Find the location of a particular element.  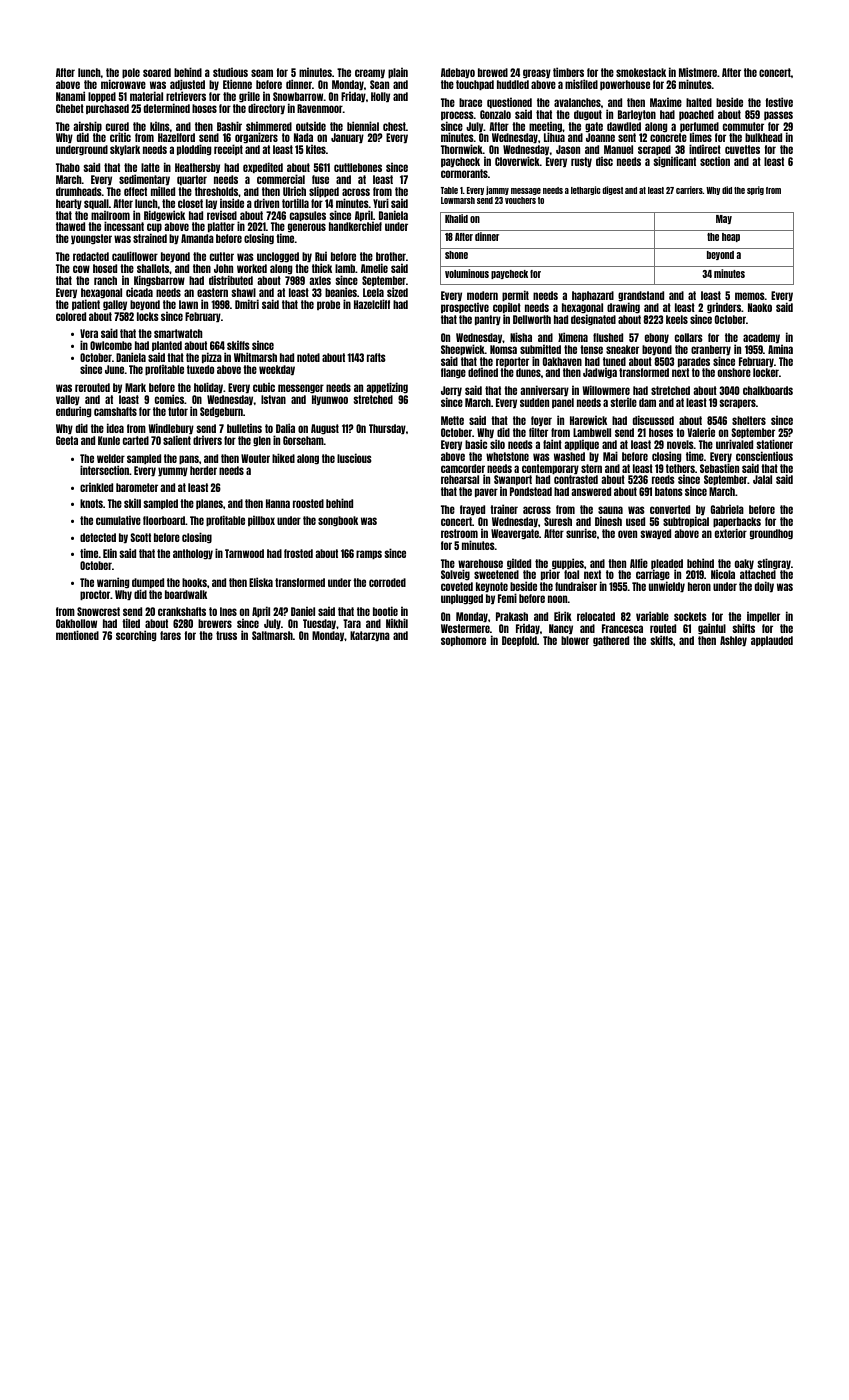

brace is located at coordinates (470, 102).
